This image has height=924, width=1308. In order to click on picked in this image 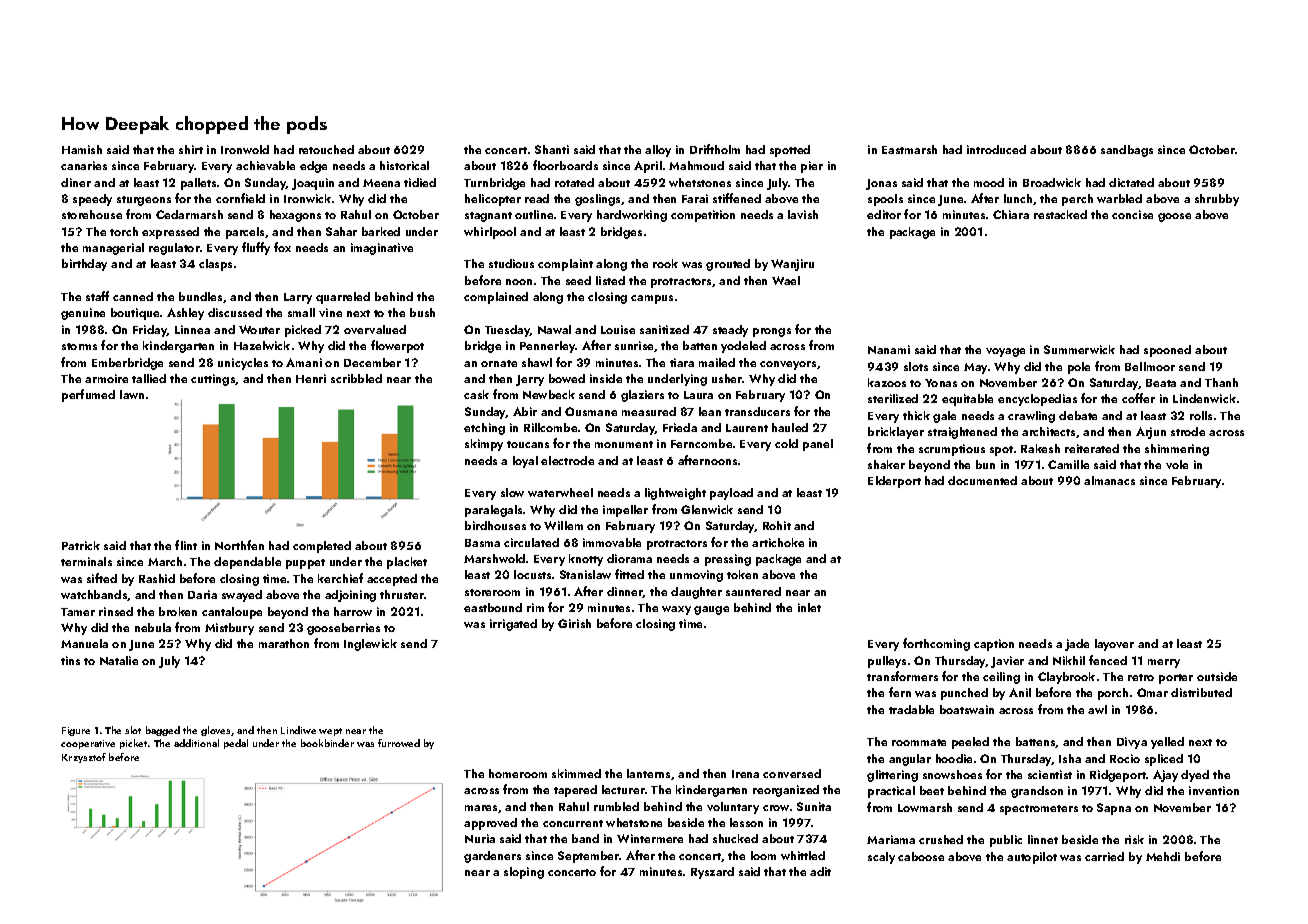, I will do `click(303, 331)`.
